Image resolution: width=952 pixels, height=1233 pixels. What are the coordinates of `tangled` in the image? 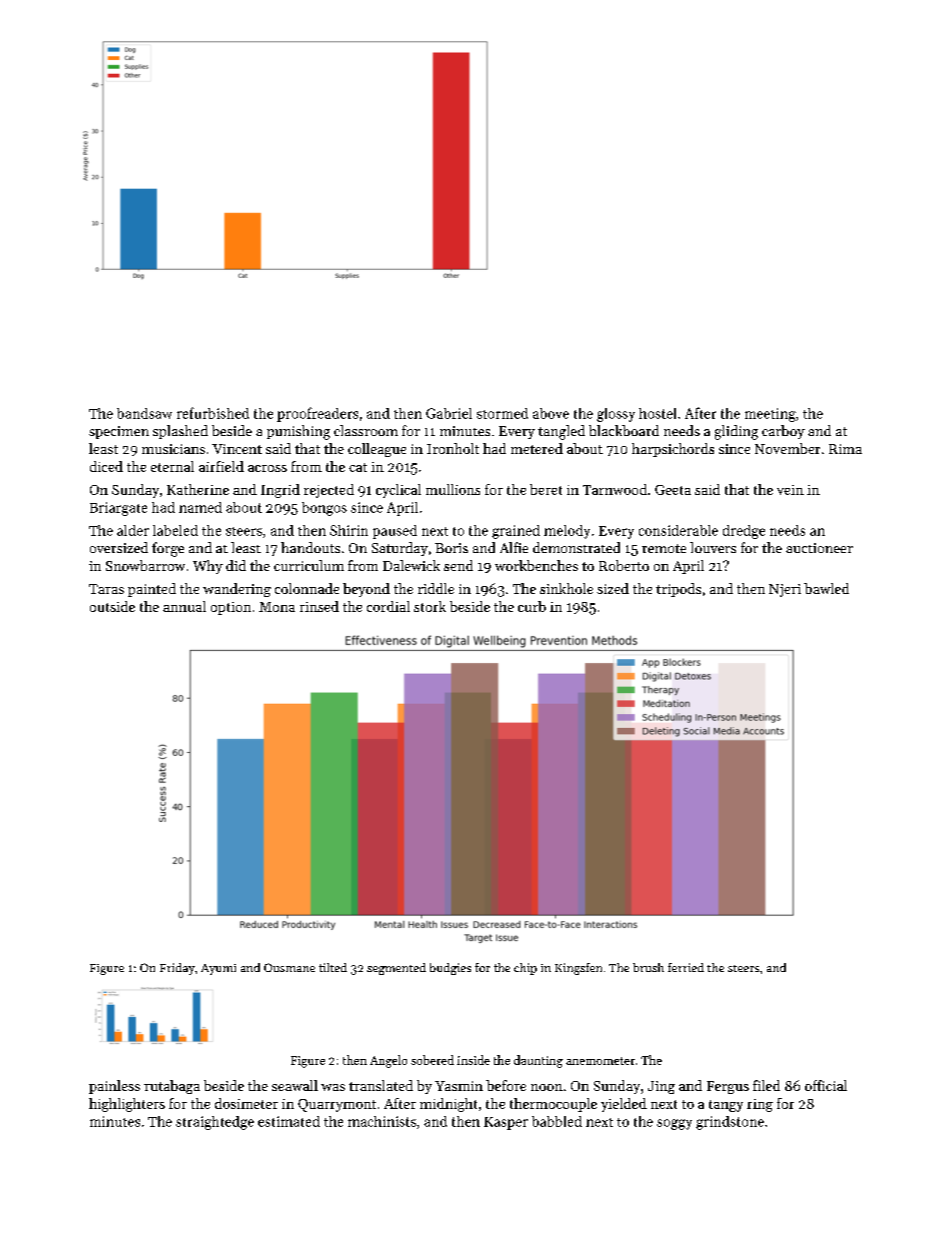 It's located at (561, 432).
